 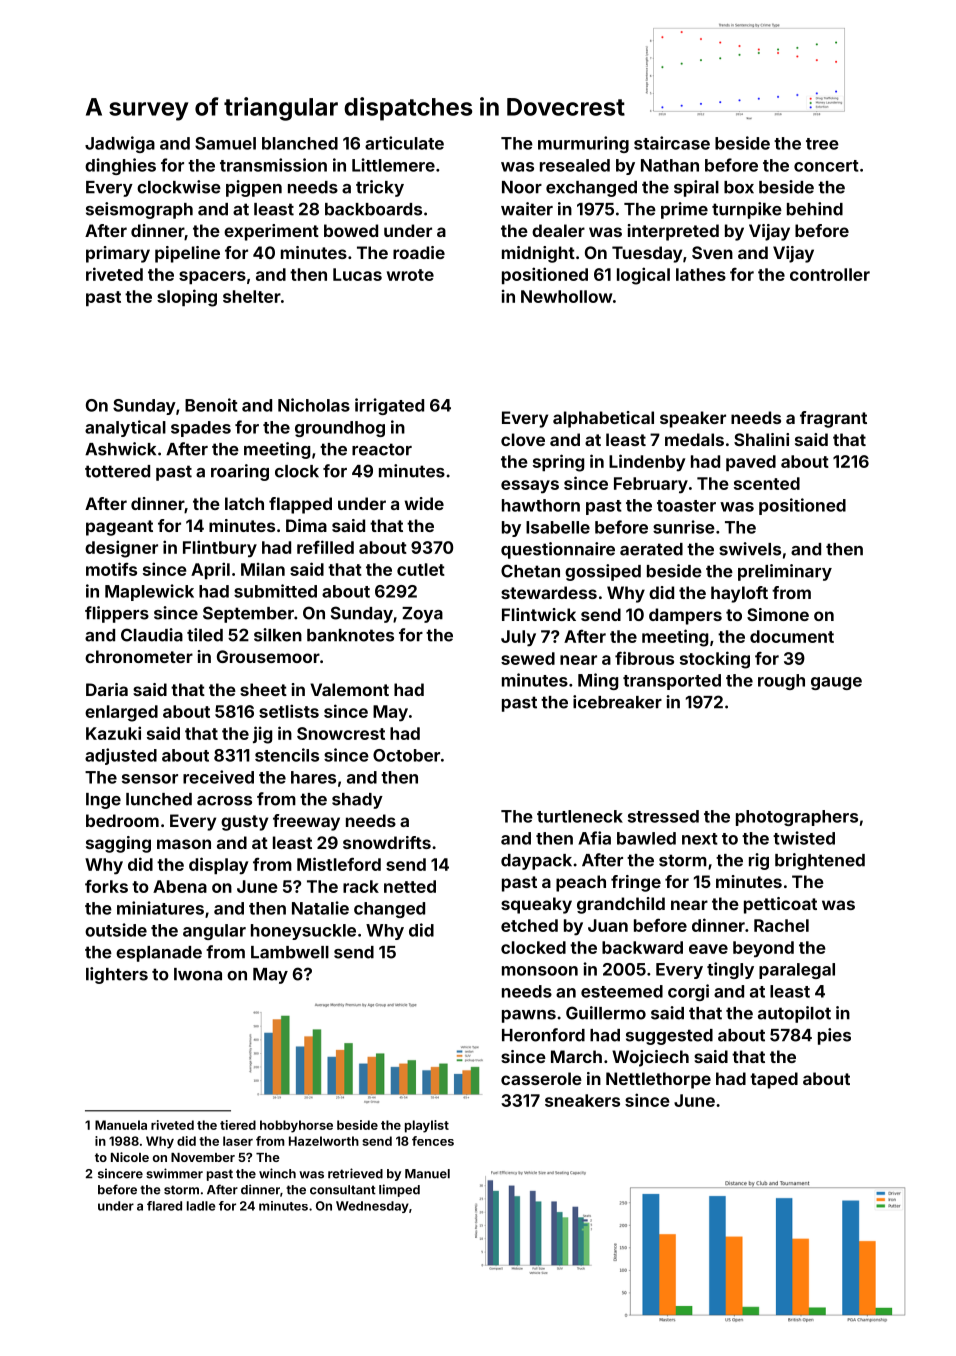 I want to click on enlarged, so click(x=121, y=713).
